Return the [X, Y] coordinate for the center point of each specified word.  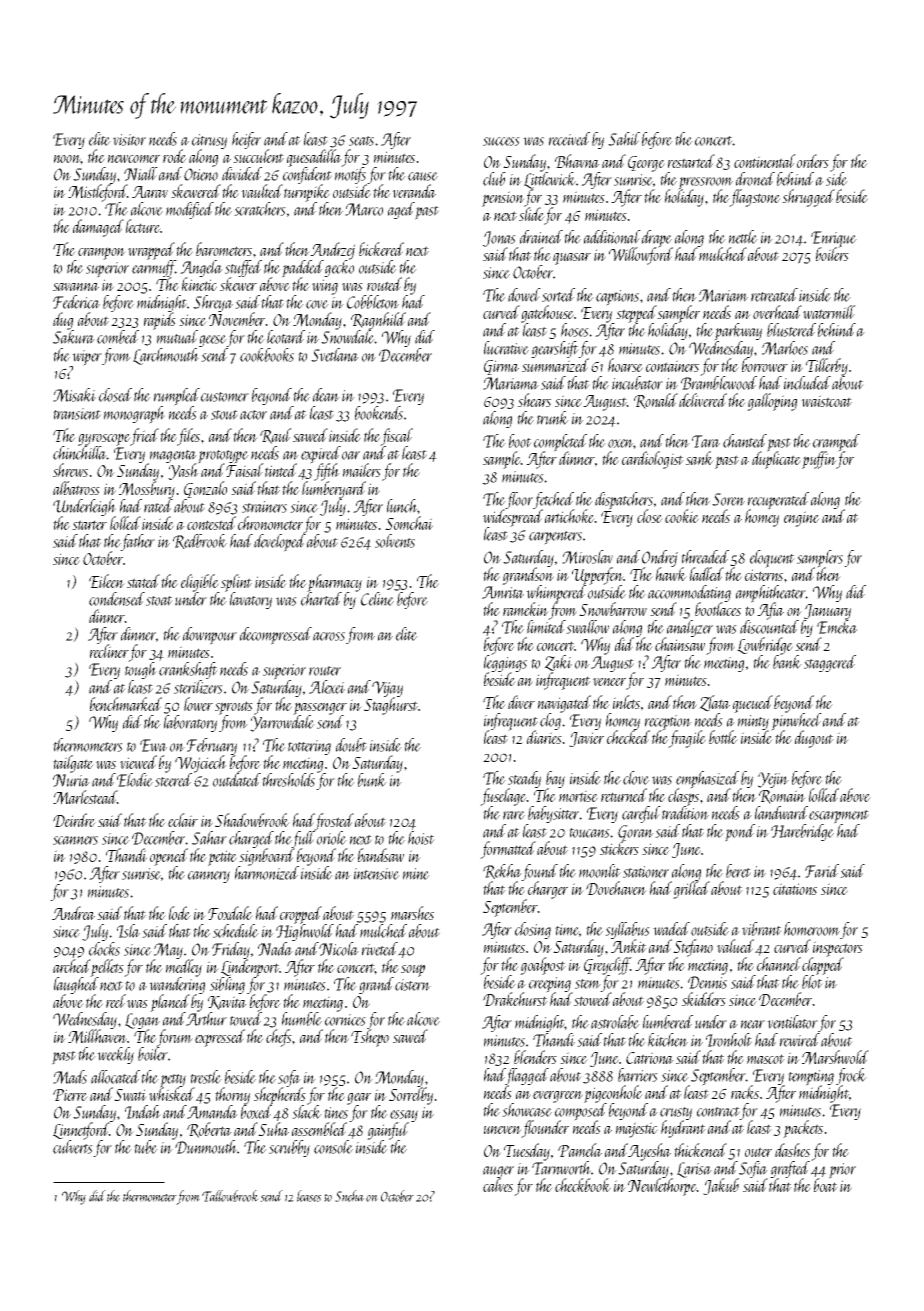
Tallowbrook [230, 1196]
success [501, 141]
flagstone [755, 198]
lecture [143, 226]
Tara [706, 441]
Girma [501, 367]
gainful [388, 1131]
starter [89, 525]
